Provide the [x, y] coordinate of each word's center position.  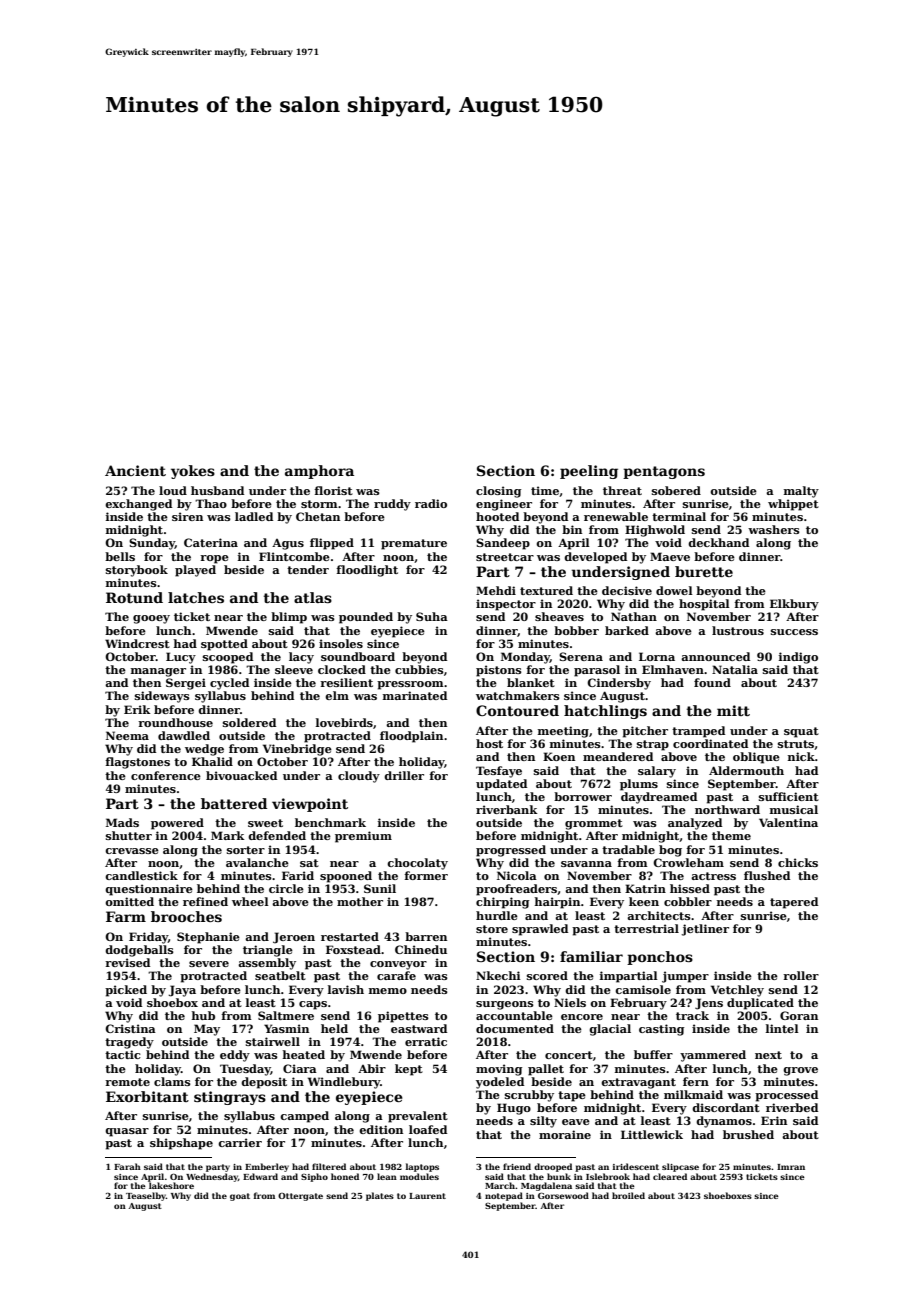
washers [774, 529]
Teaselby [146, 1196]
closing [498, 492]
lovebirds [344, 722]
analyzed [695, 824]
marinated [415, 695]
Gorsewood [563, 1195]
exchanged [138, 505]
